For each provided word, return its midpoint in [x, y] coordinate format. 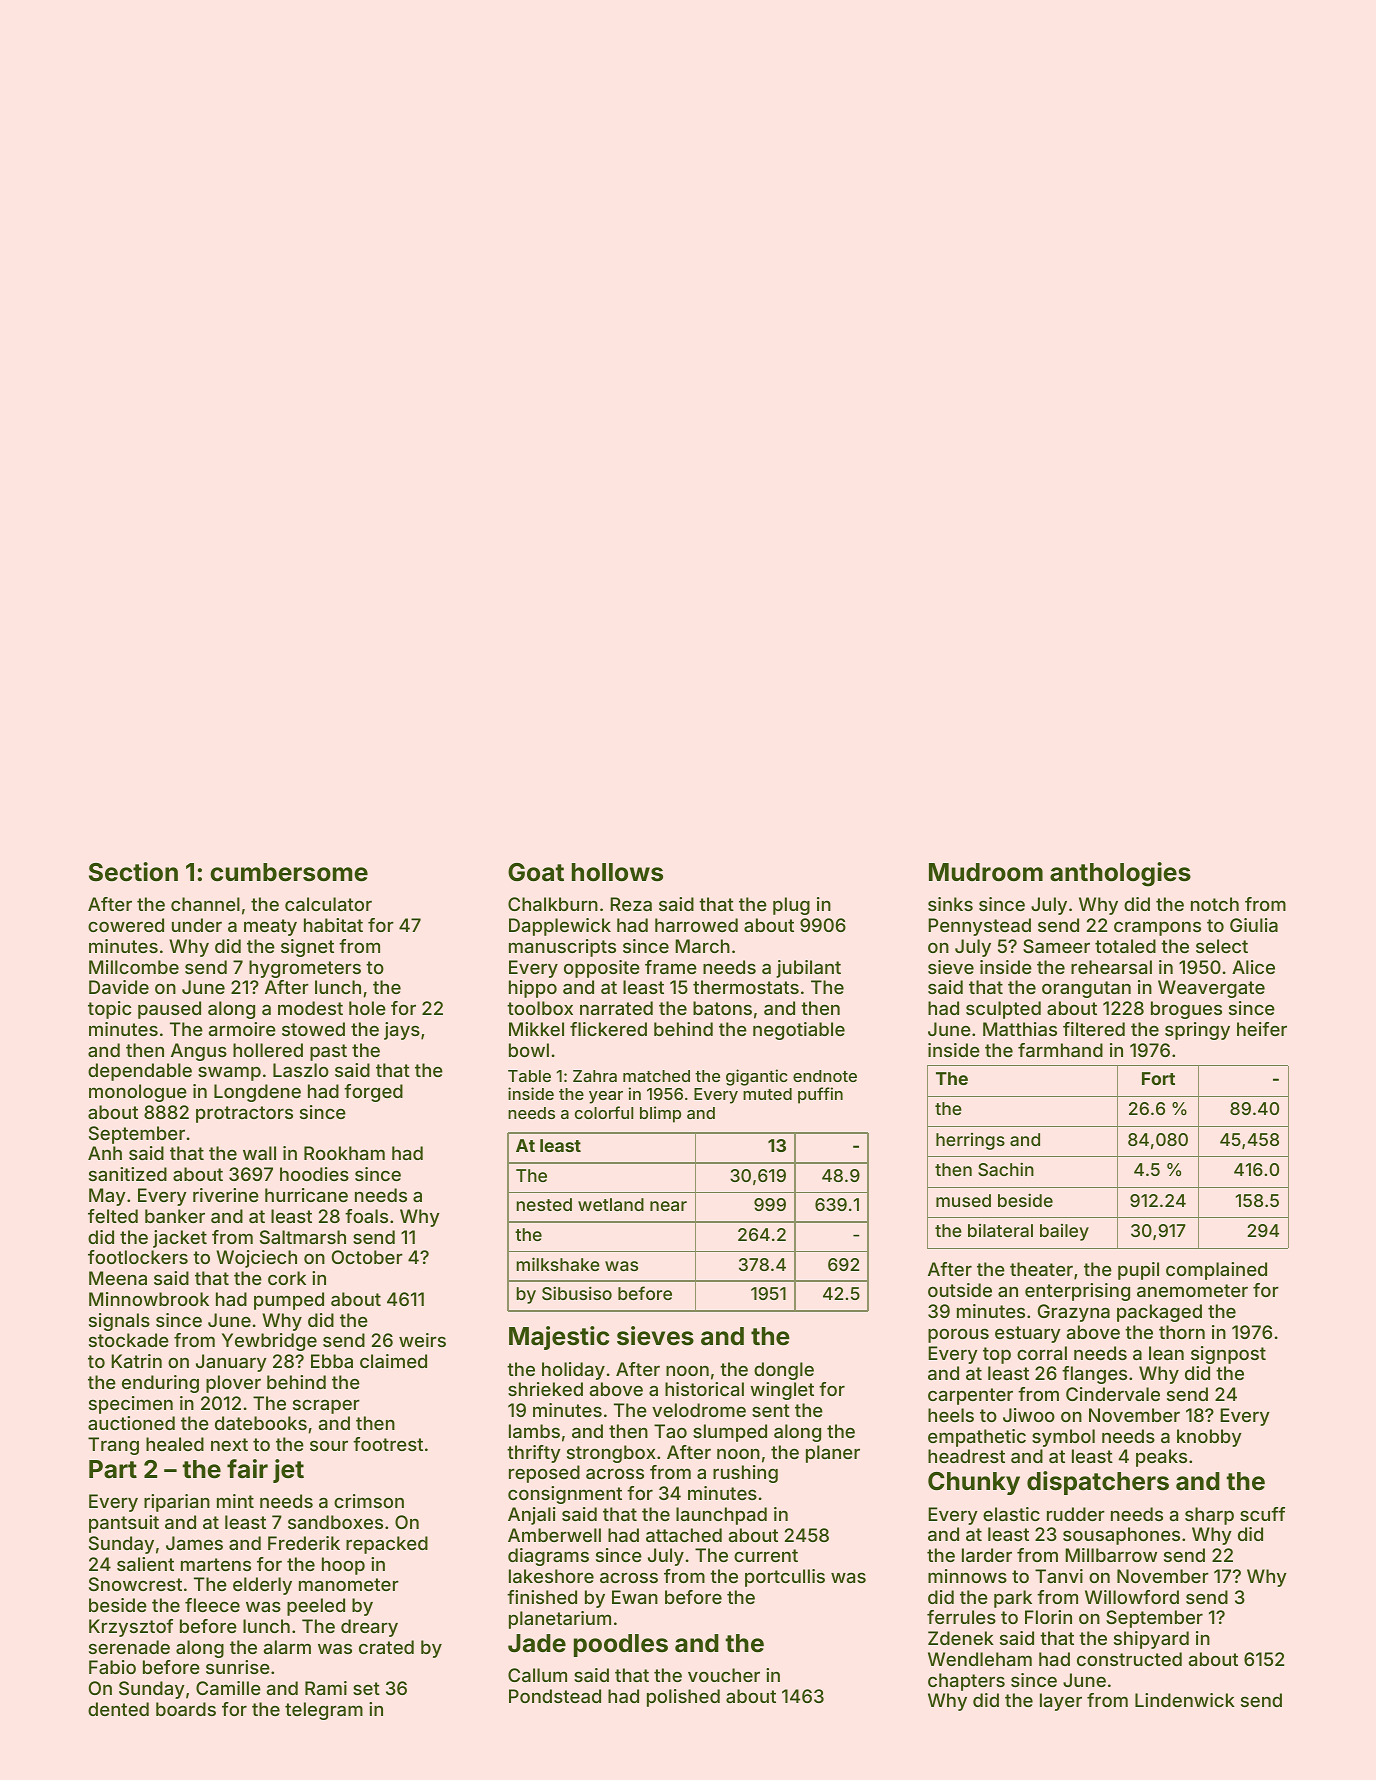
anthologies [1120, 874]
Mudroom [986, 872]
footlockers [138, 1257]
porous [958, 1336]
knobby [1209, 1438]
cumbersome [289, 872]
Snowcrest [135, 1584]
